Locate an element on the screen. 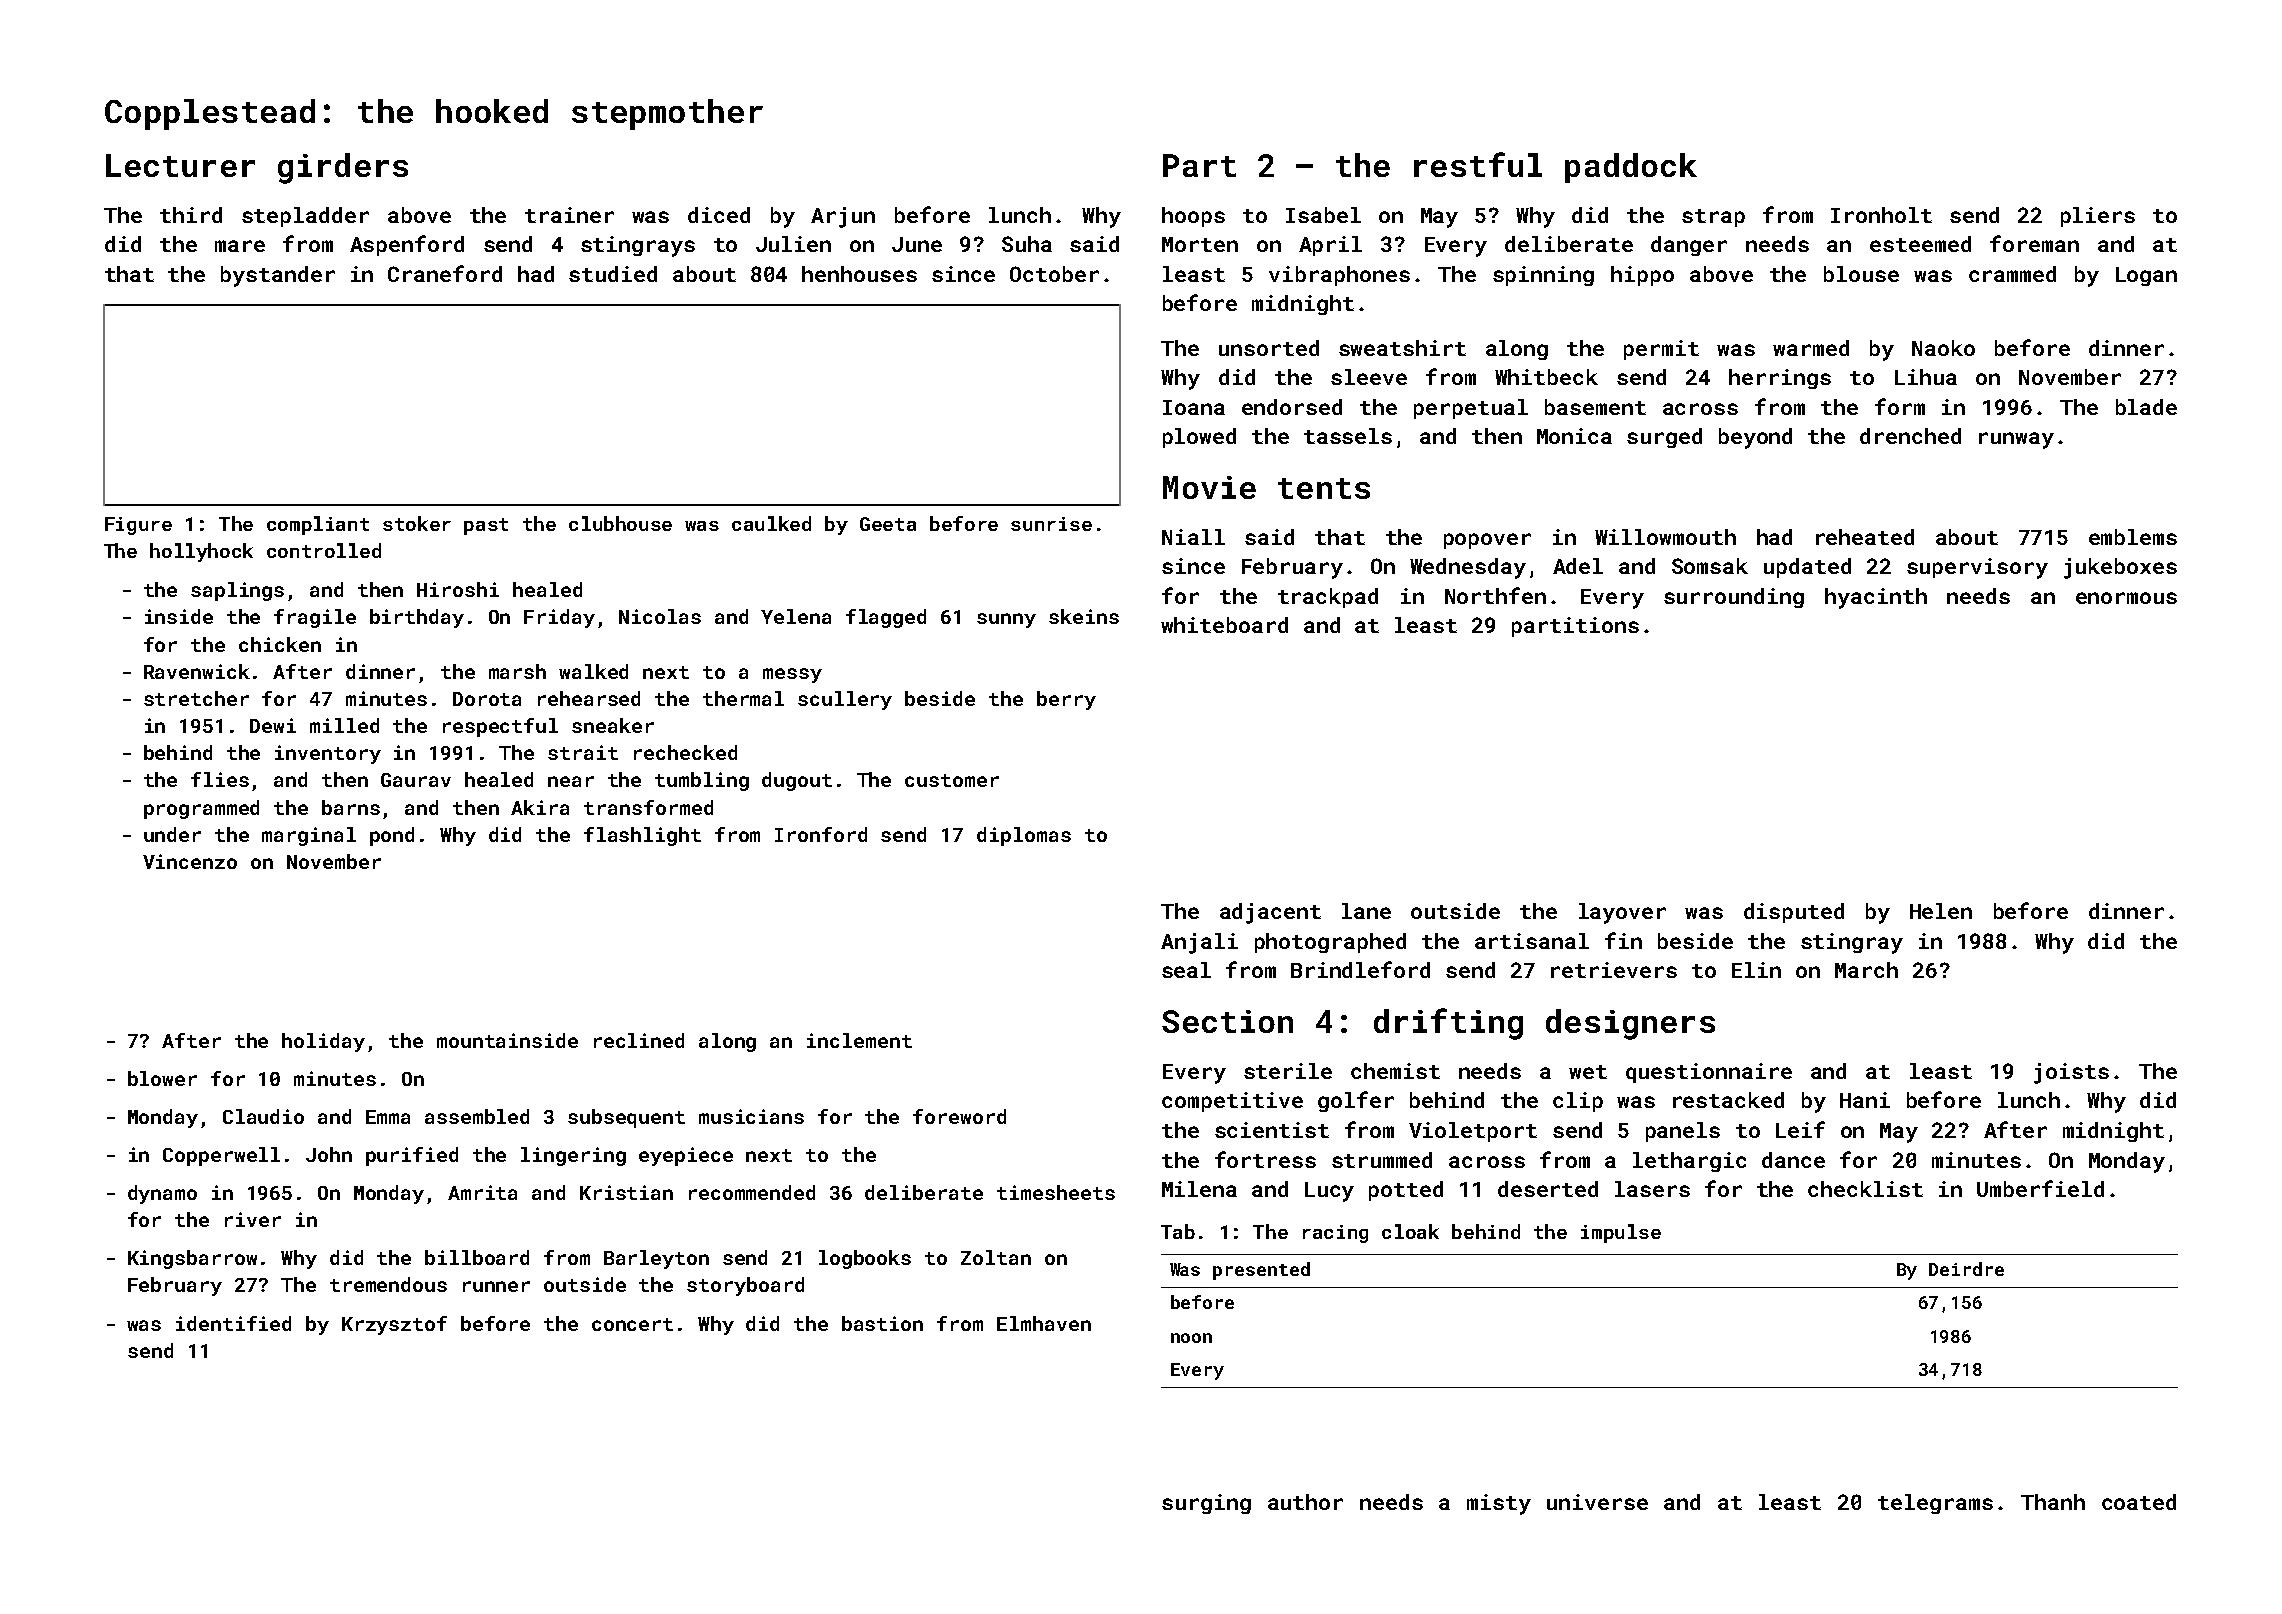 This screenshot has width=2282, height=1614. unsorted is located at coordinates (1269, 348).
